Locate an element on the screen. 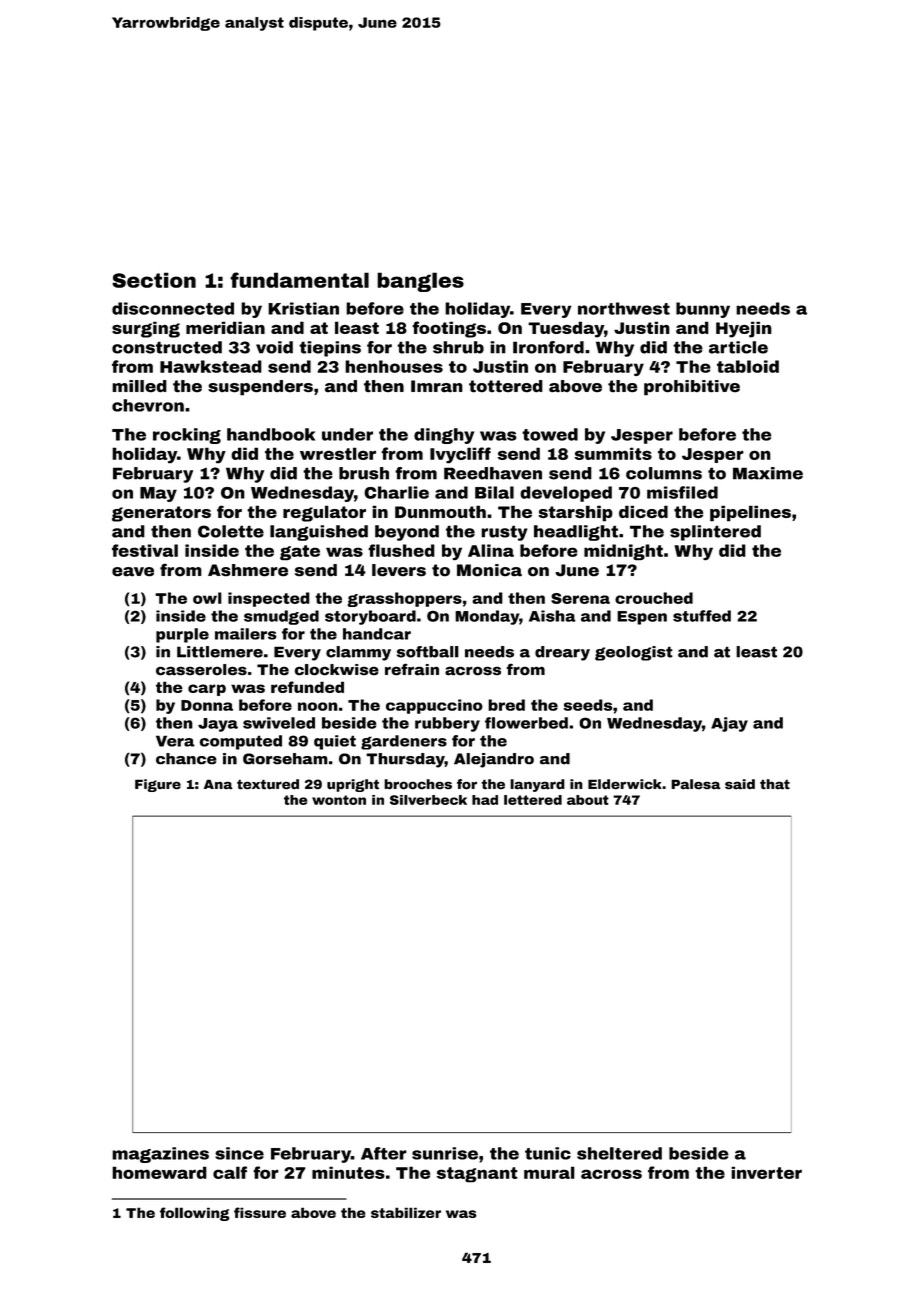  magazines is located at coordinates (160, 1155).
